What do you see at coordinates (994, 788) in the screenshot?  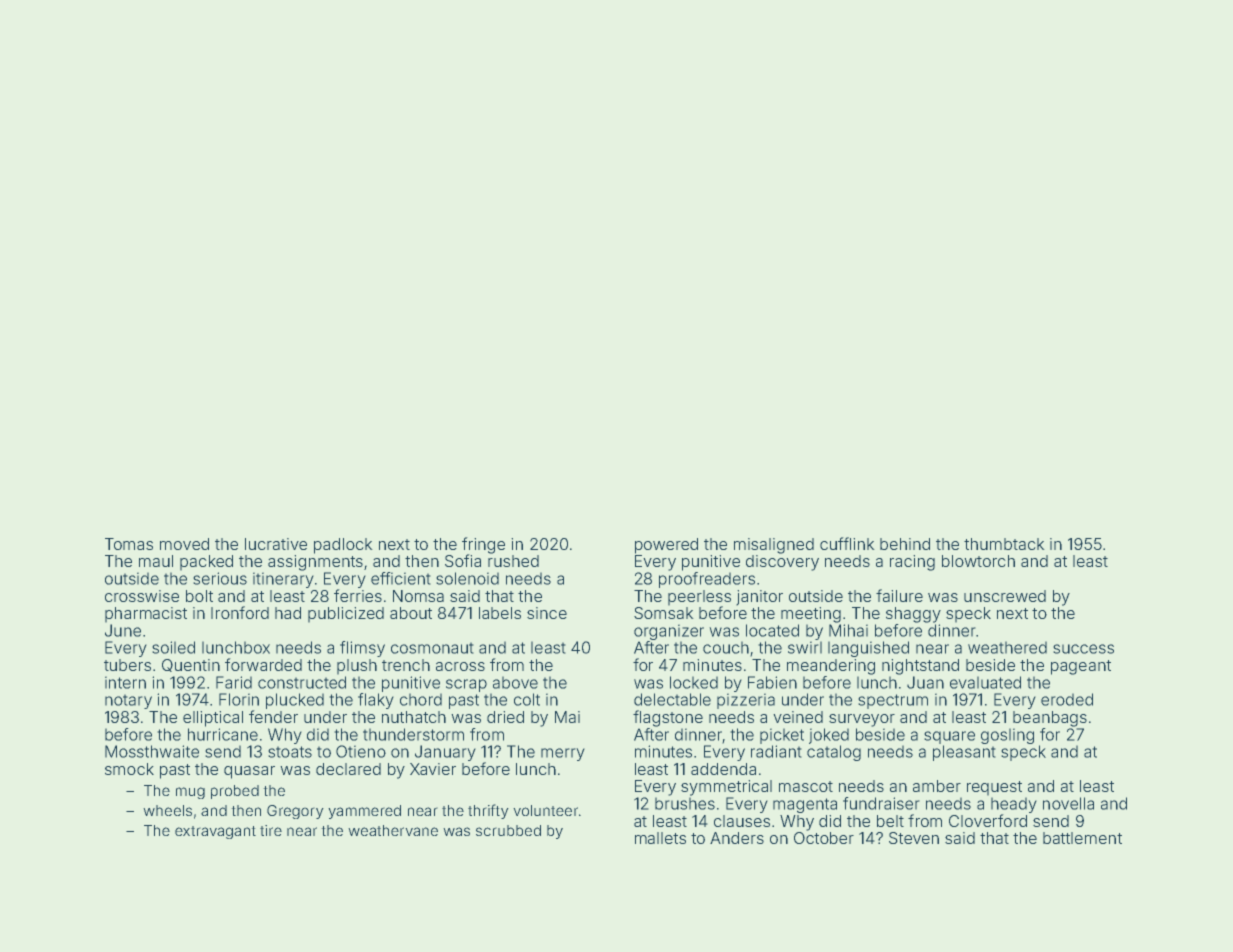 I see `request` at bounding box center [994, 788].
